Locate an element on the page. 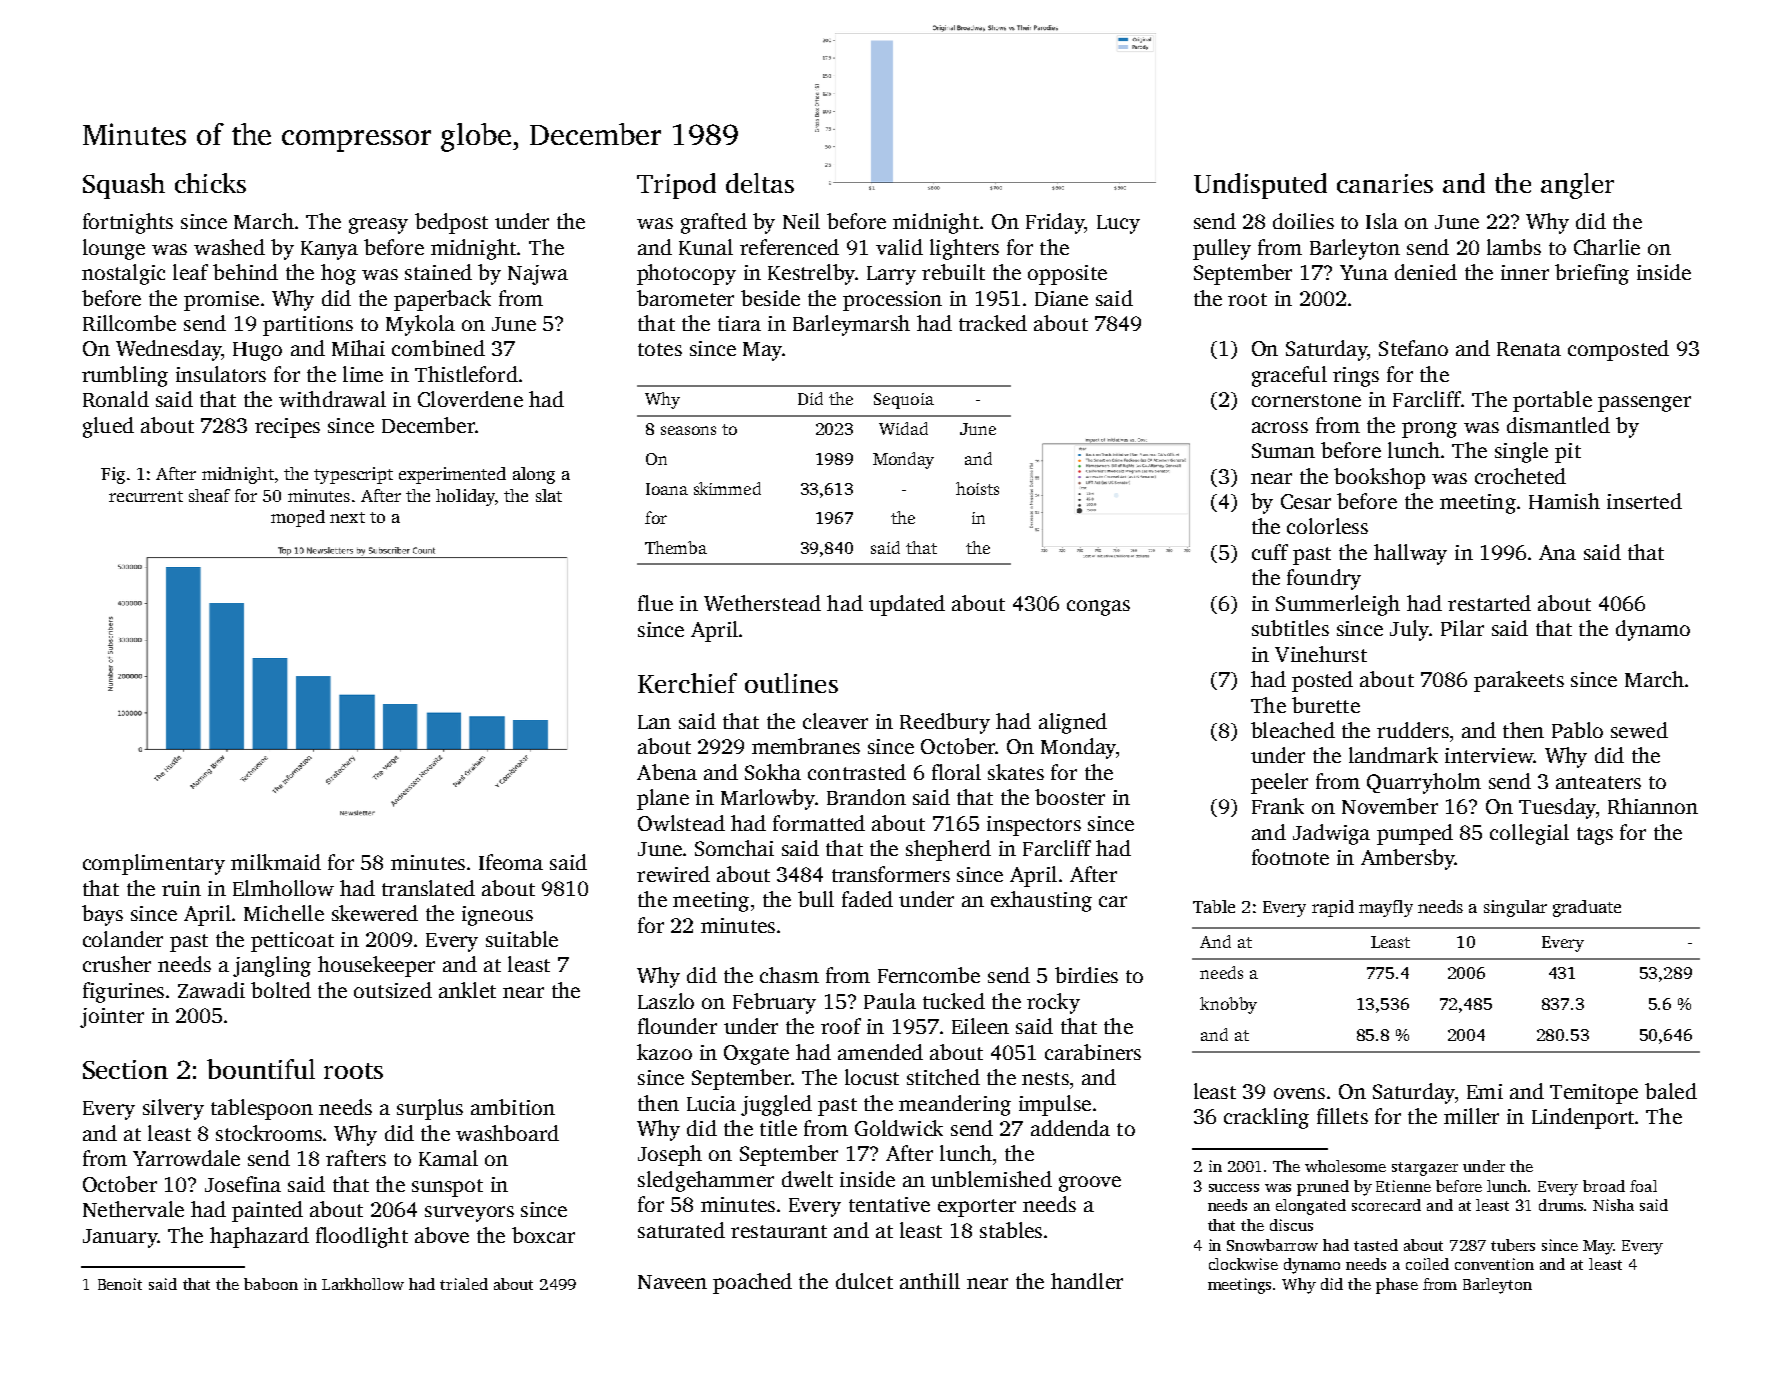  Naveen is located at coordinates (672, 1282).
